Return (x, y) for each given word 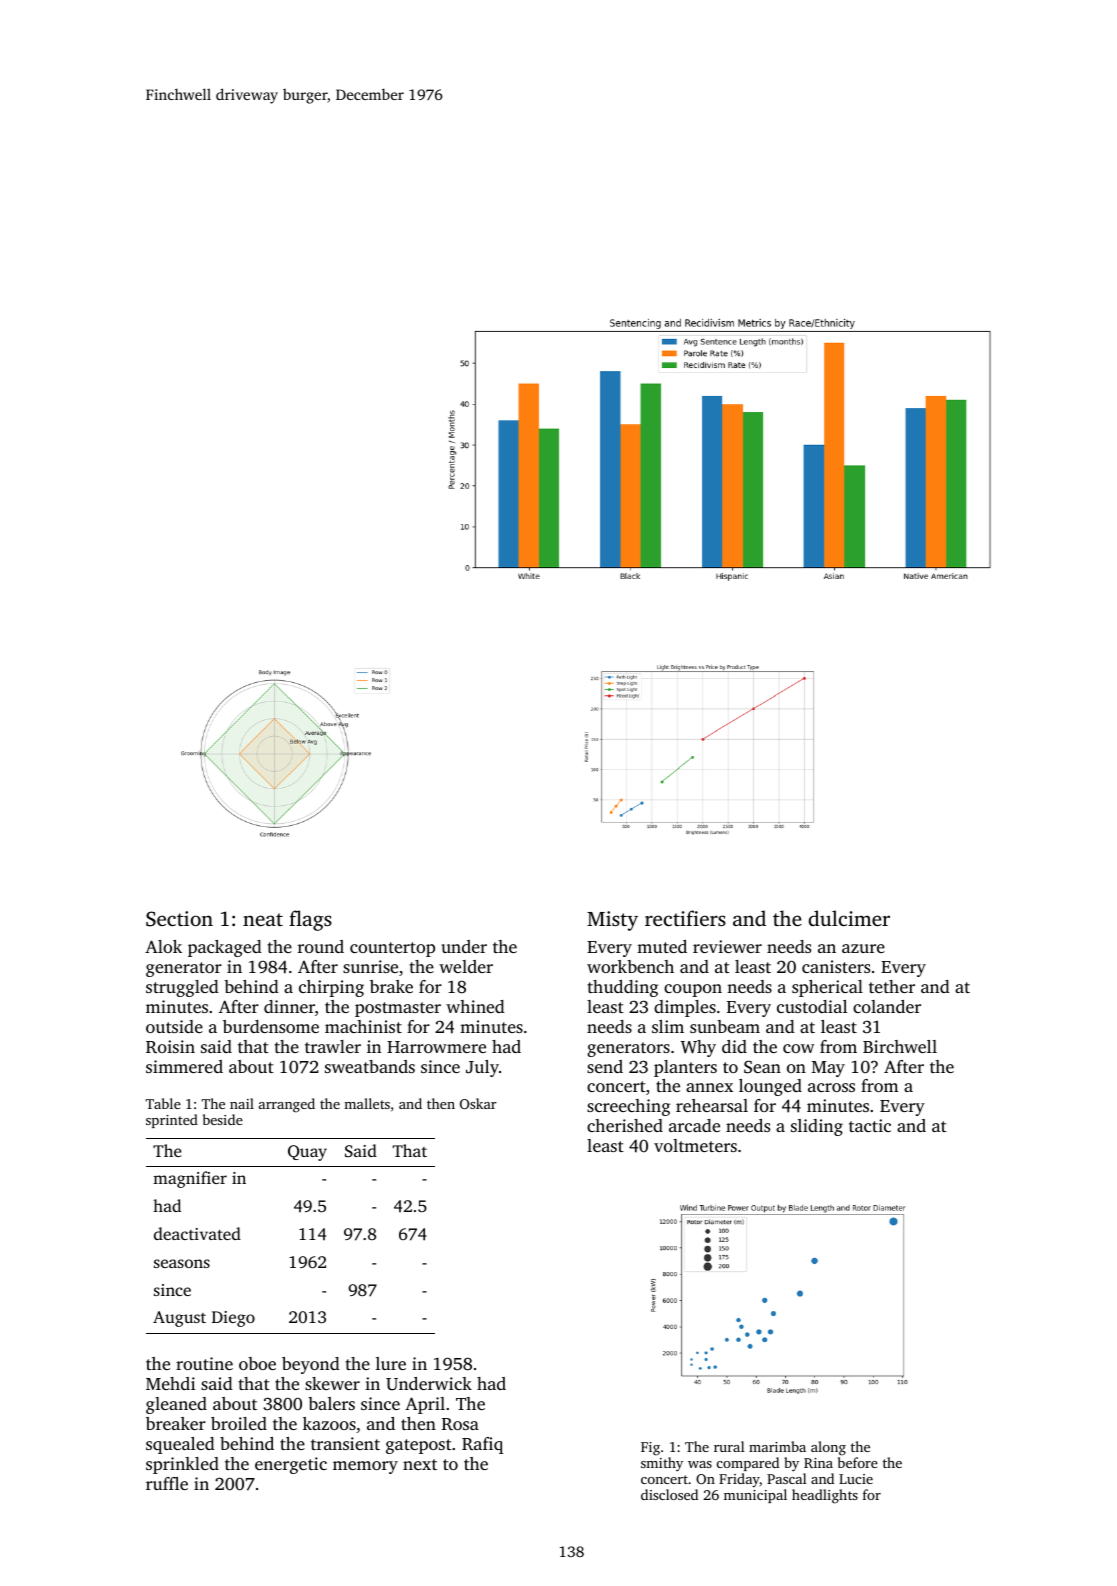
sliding (817, 1127)
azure (863, 948)
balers (331, 1403)
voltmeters (695, 1145)
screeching (628, 1107)
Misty (612, 921)
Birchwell (900, 1046)
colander (887, 1006)
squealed (180, 1445)
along (828, 1448)
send (605, 1066)
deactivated (197, 1233)
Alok (163, 946)
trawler (333, 1046)
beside (223, 1119)
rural (729, 1446)
